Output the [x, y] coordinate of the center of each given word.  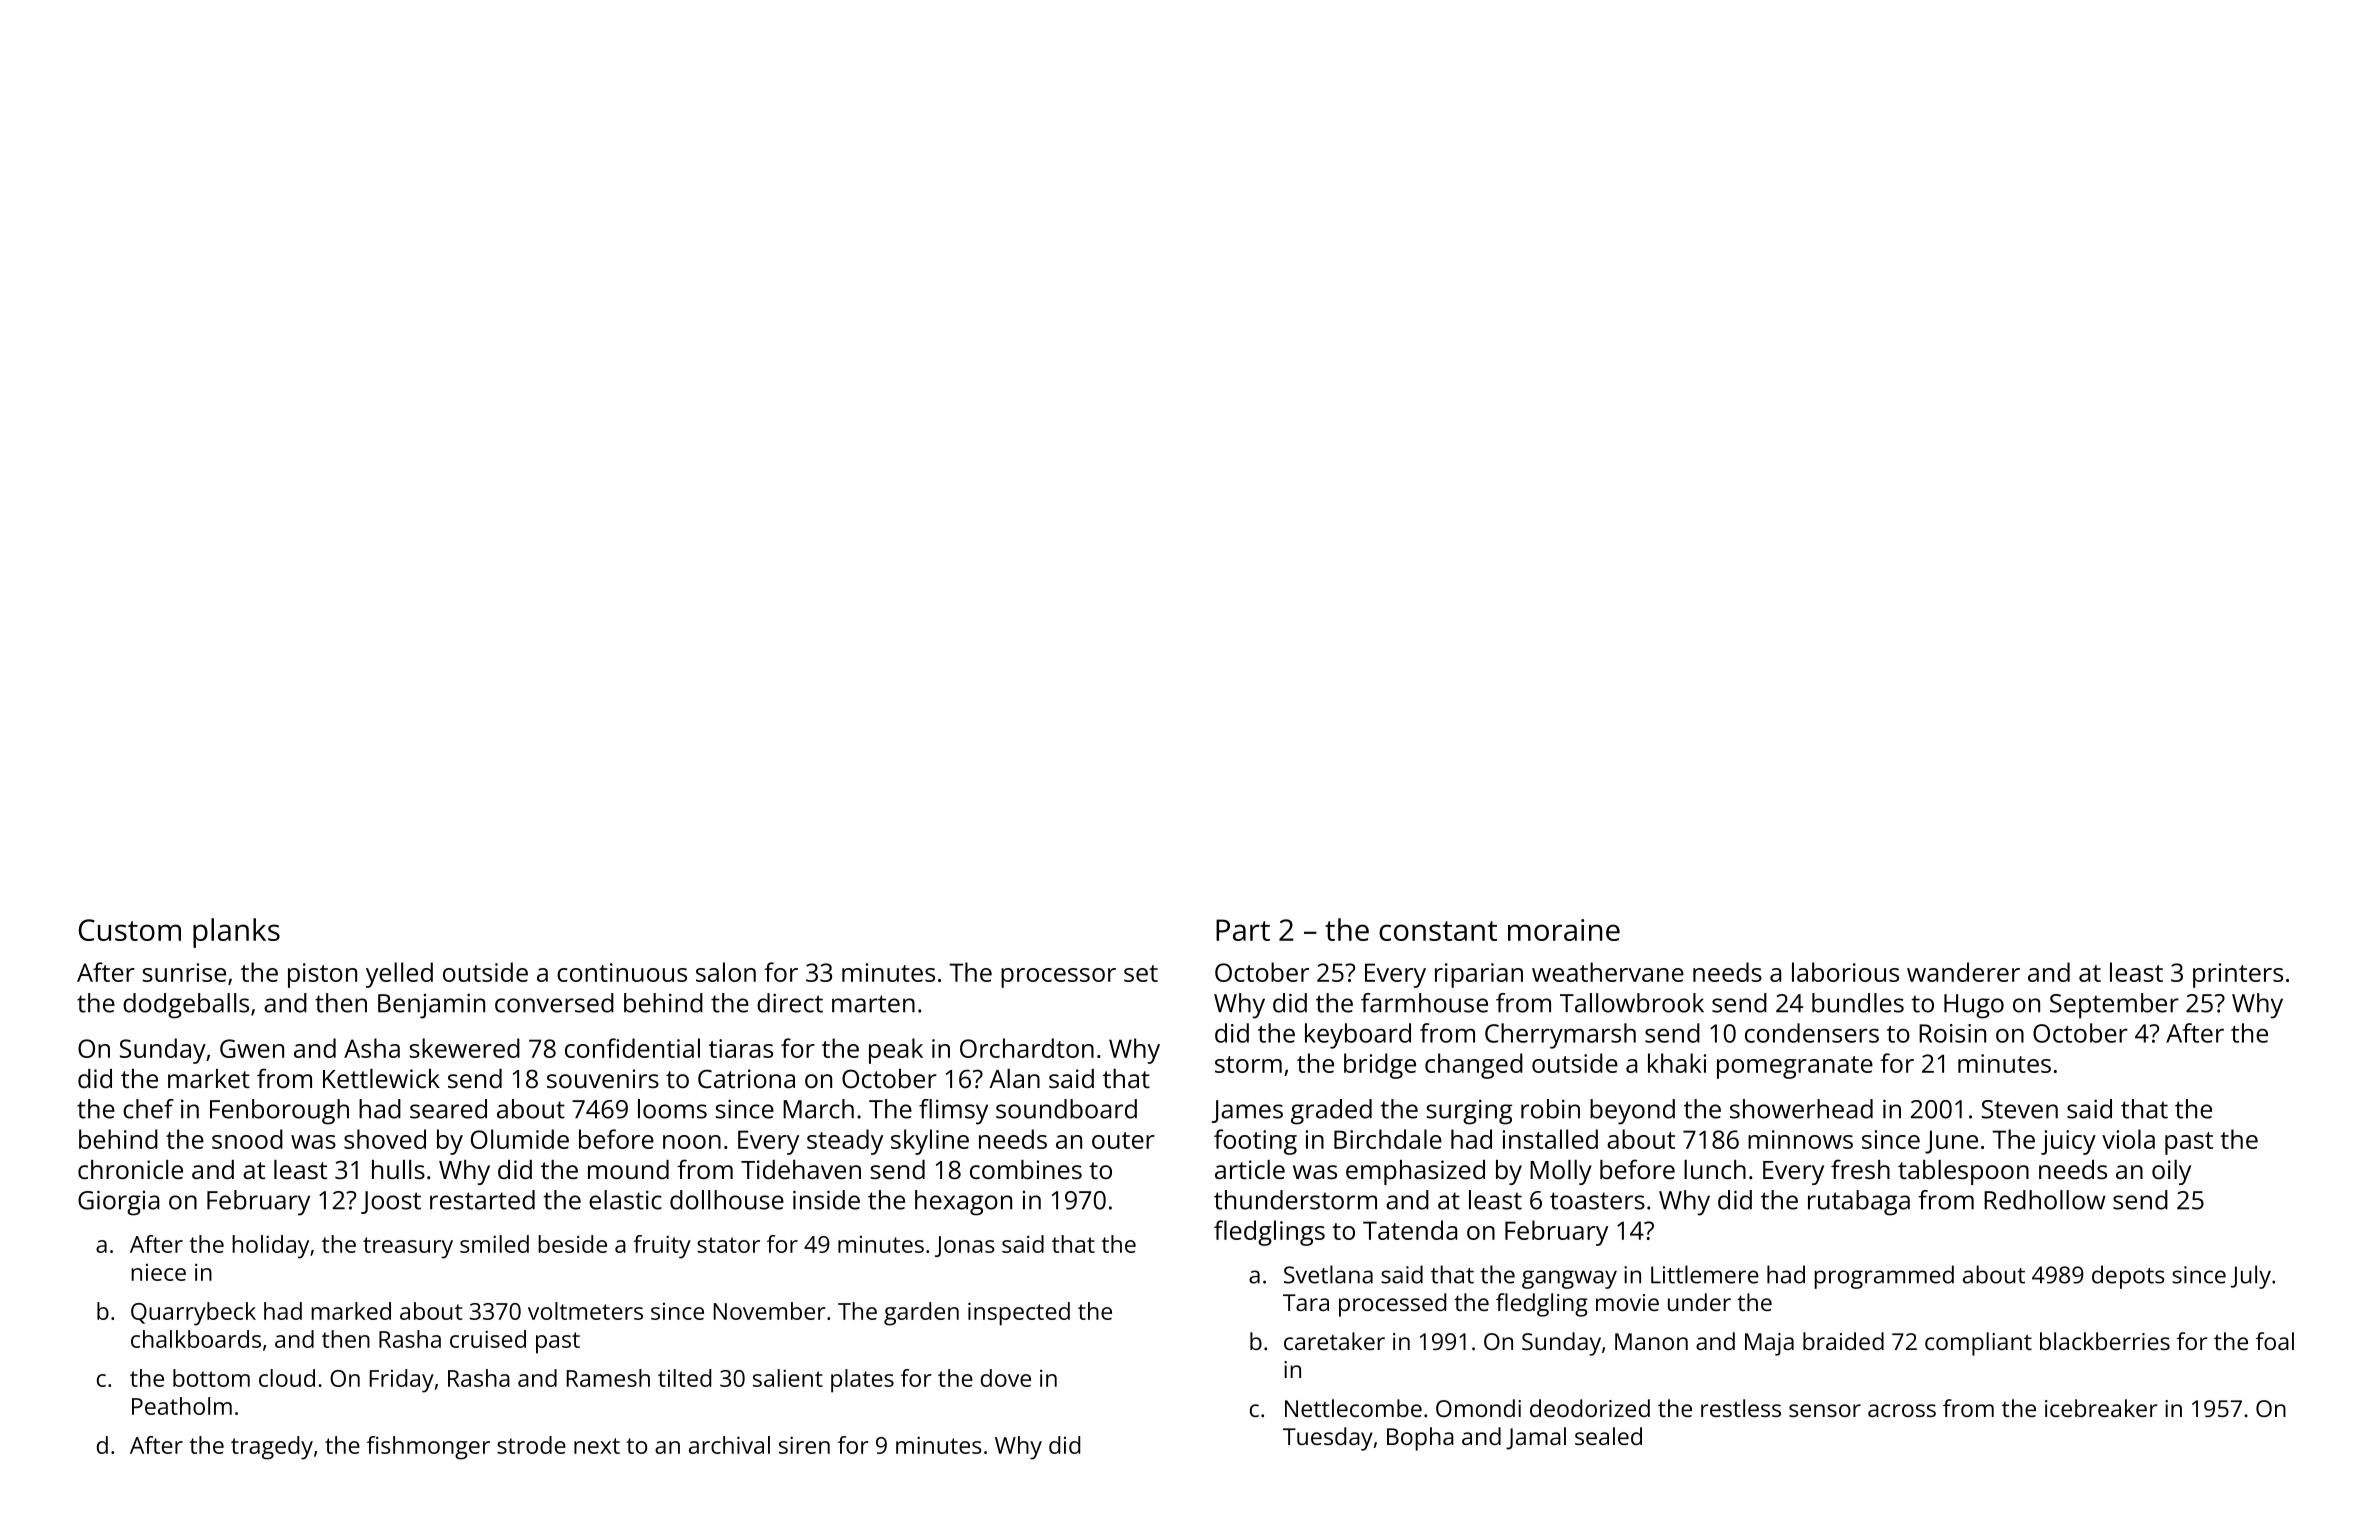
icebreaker [2101, 1408]
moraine [1564, 930]
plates [862, 1381]
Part [1243, 930]
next [597, 1446]
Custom [130, 930]
